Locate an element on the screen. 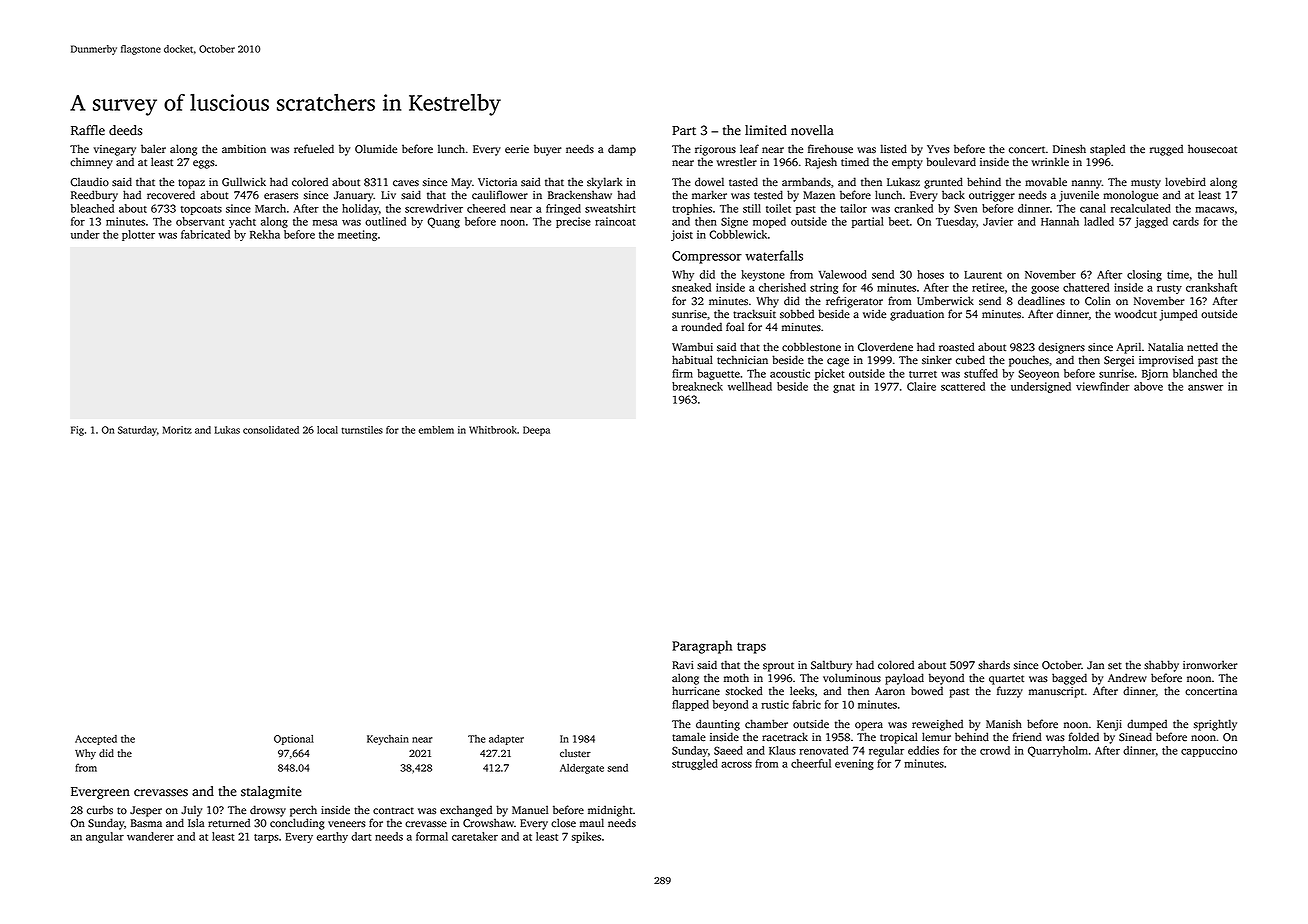  buyer is located at coordinates (548, 150).
